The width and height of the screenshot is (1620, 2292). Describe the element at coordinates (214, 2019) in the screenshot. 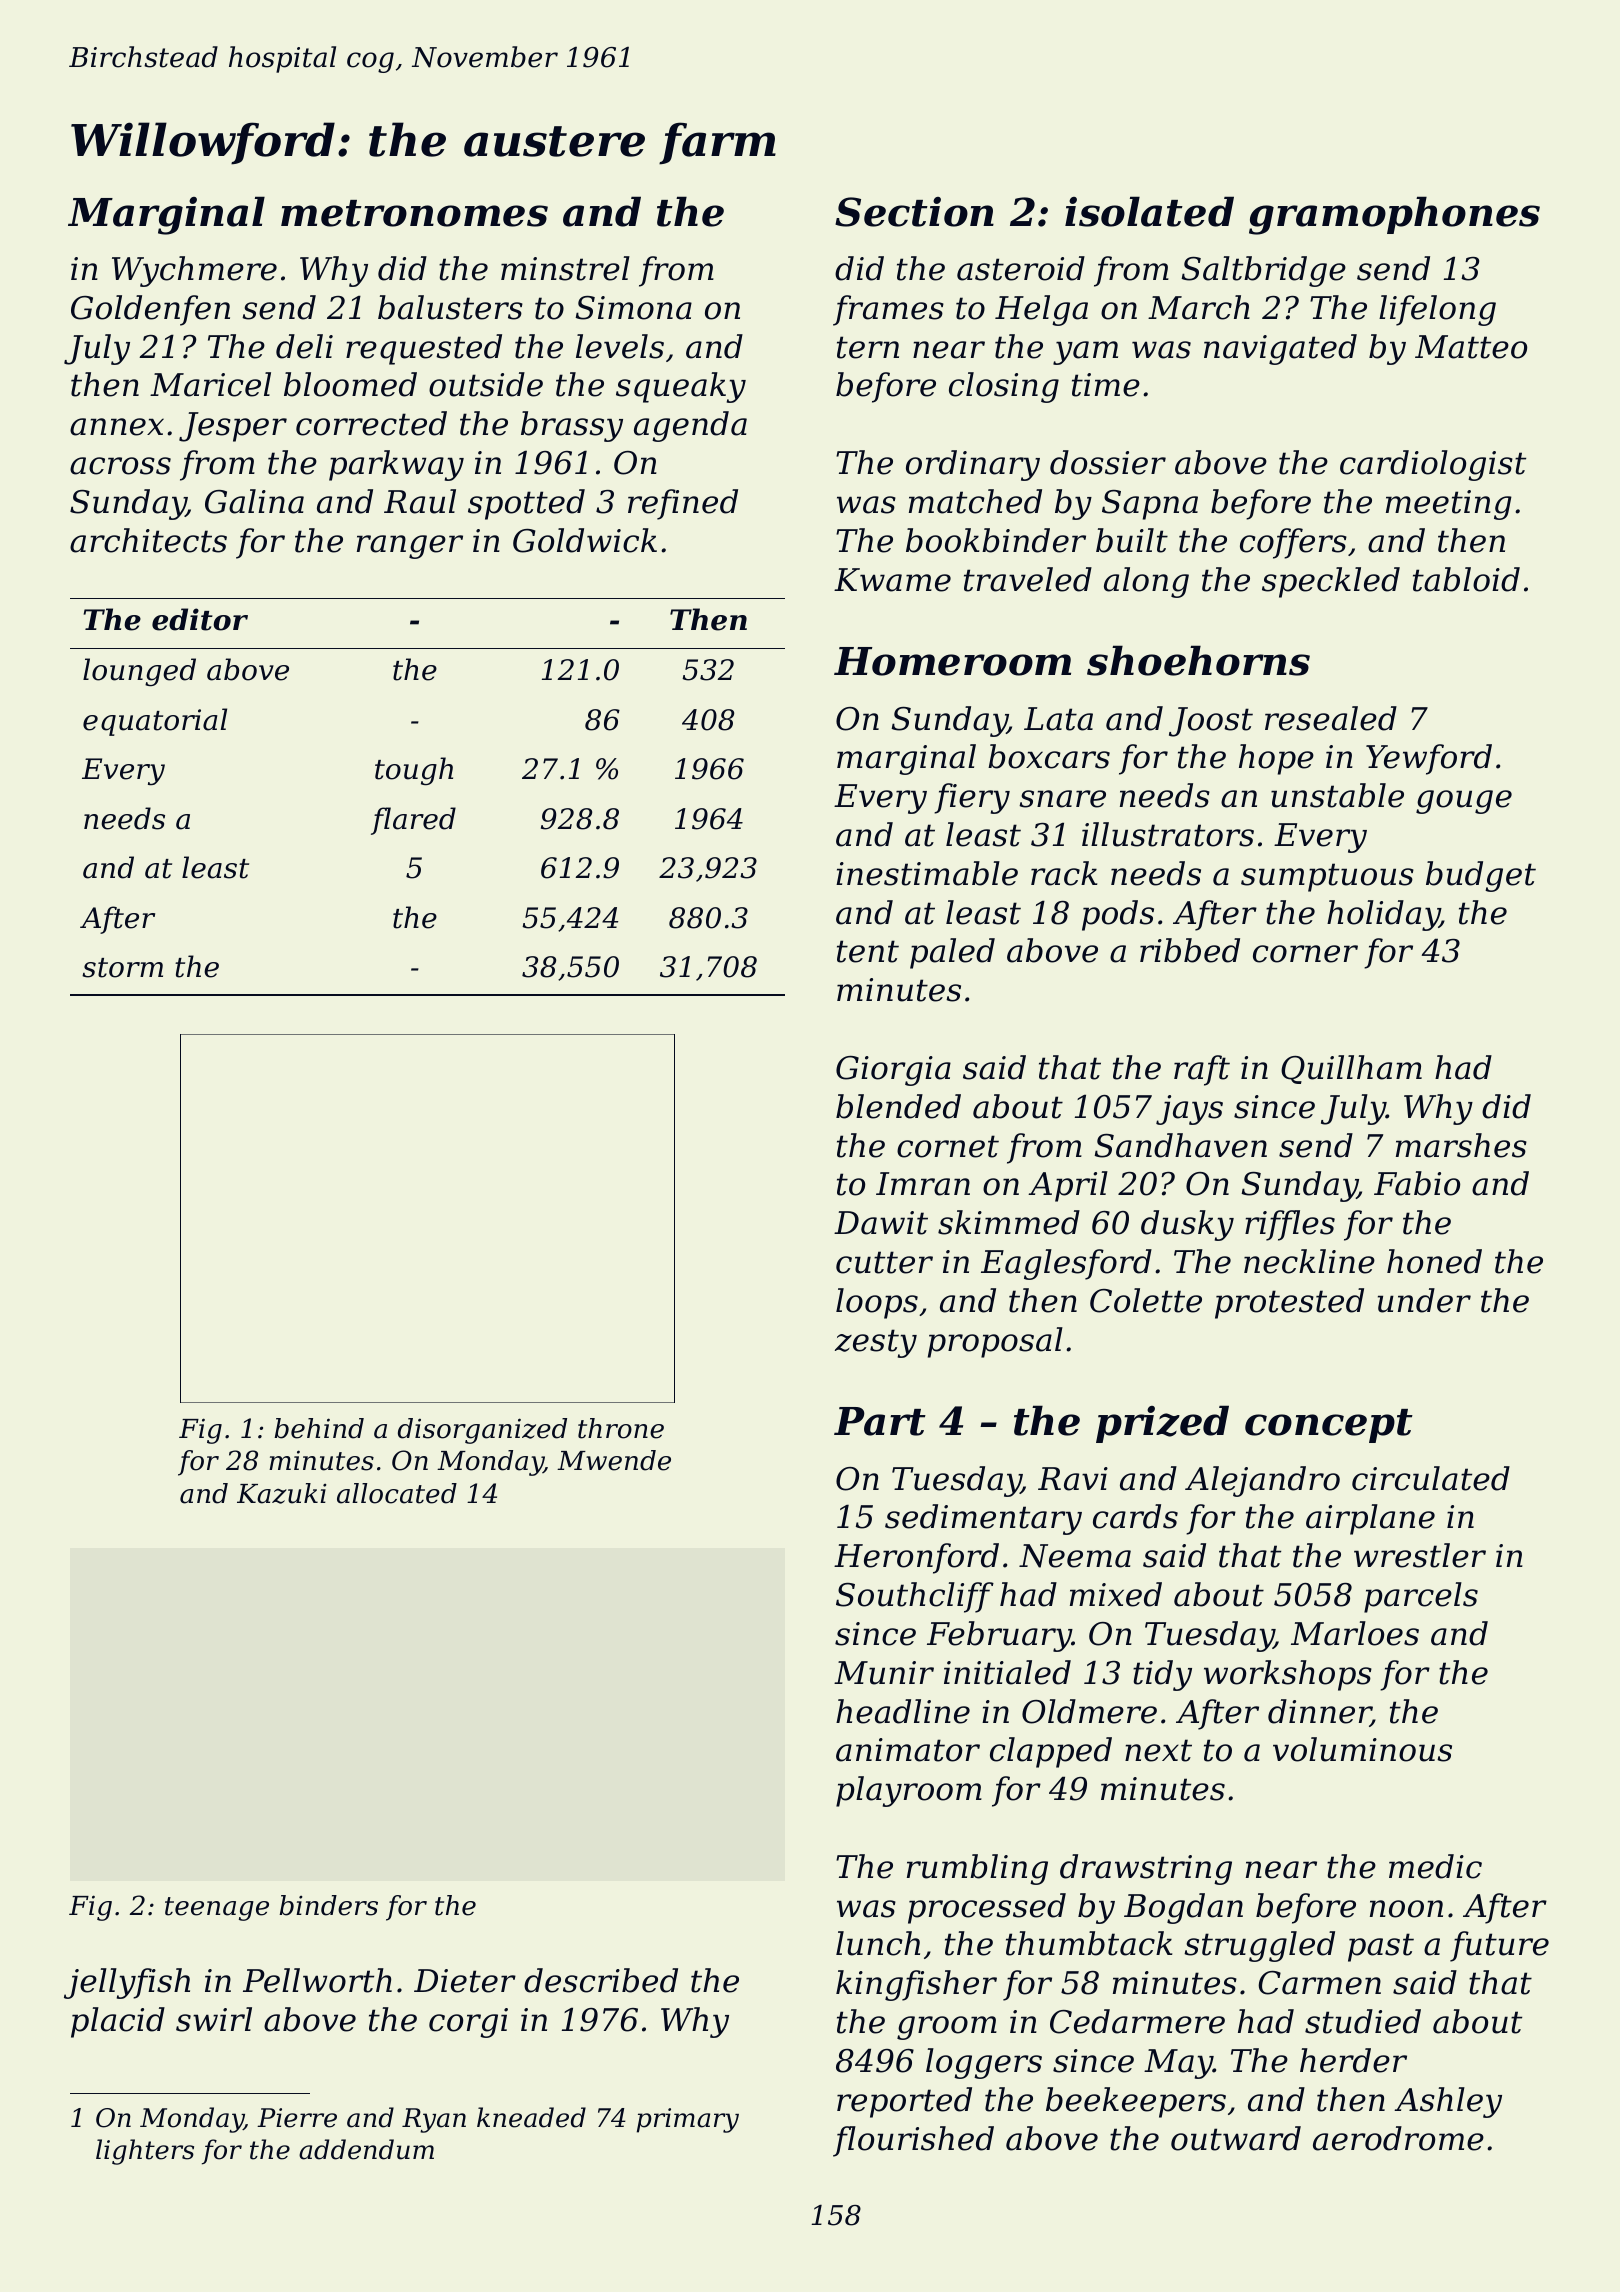

I see `swirl` at that location.
